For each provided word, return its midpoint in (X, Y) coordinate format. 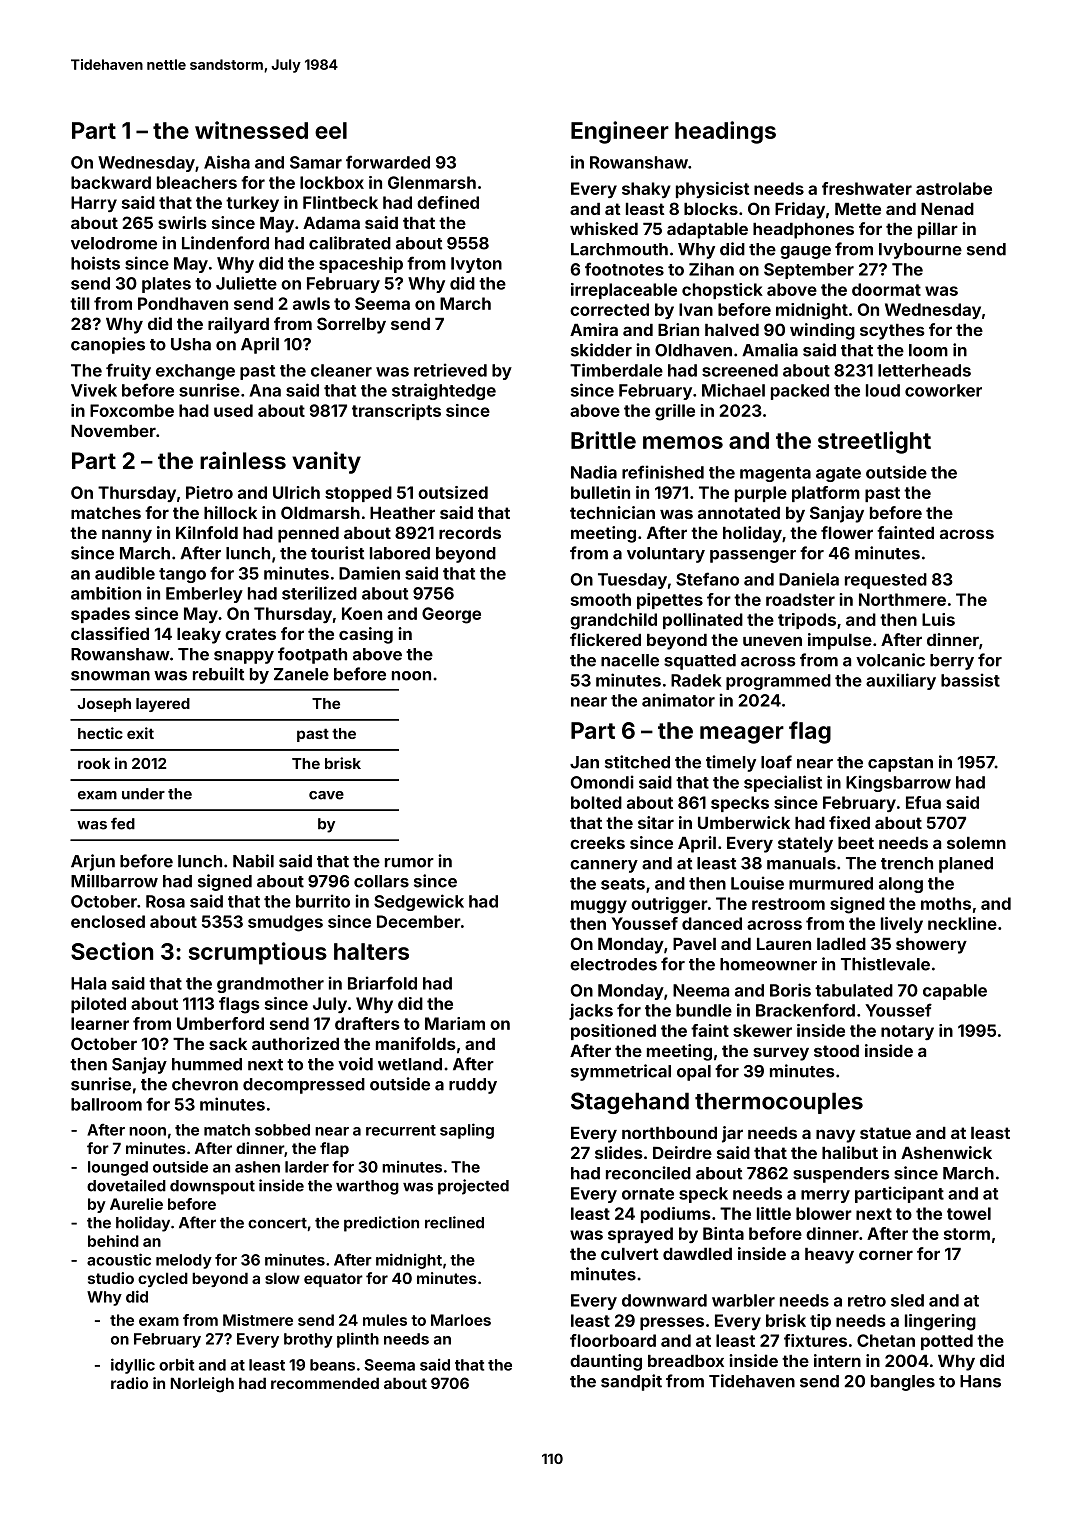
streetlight (874, 442)
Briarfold (382, 983)
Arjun (93, 862)
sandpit (631, 1382)
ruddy (473, 1086)
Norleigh (202, 1385)
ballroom (106, 1104)
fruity (128, 371)
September (809, 271)
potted (947, 1342)
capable (955, 992)
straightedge (444, 391)
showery (931, 946)
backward (111, 182)
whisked (604, 228)
